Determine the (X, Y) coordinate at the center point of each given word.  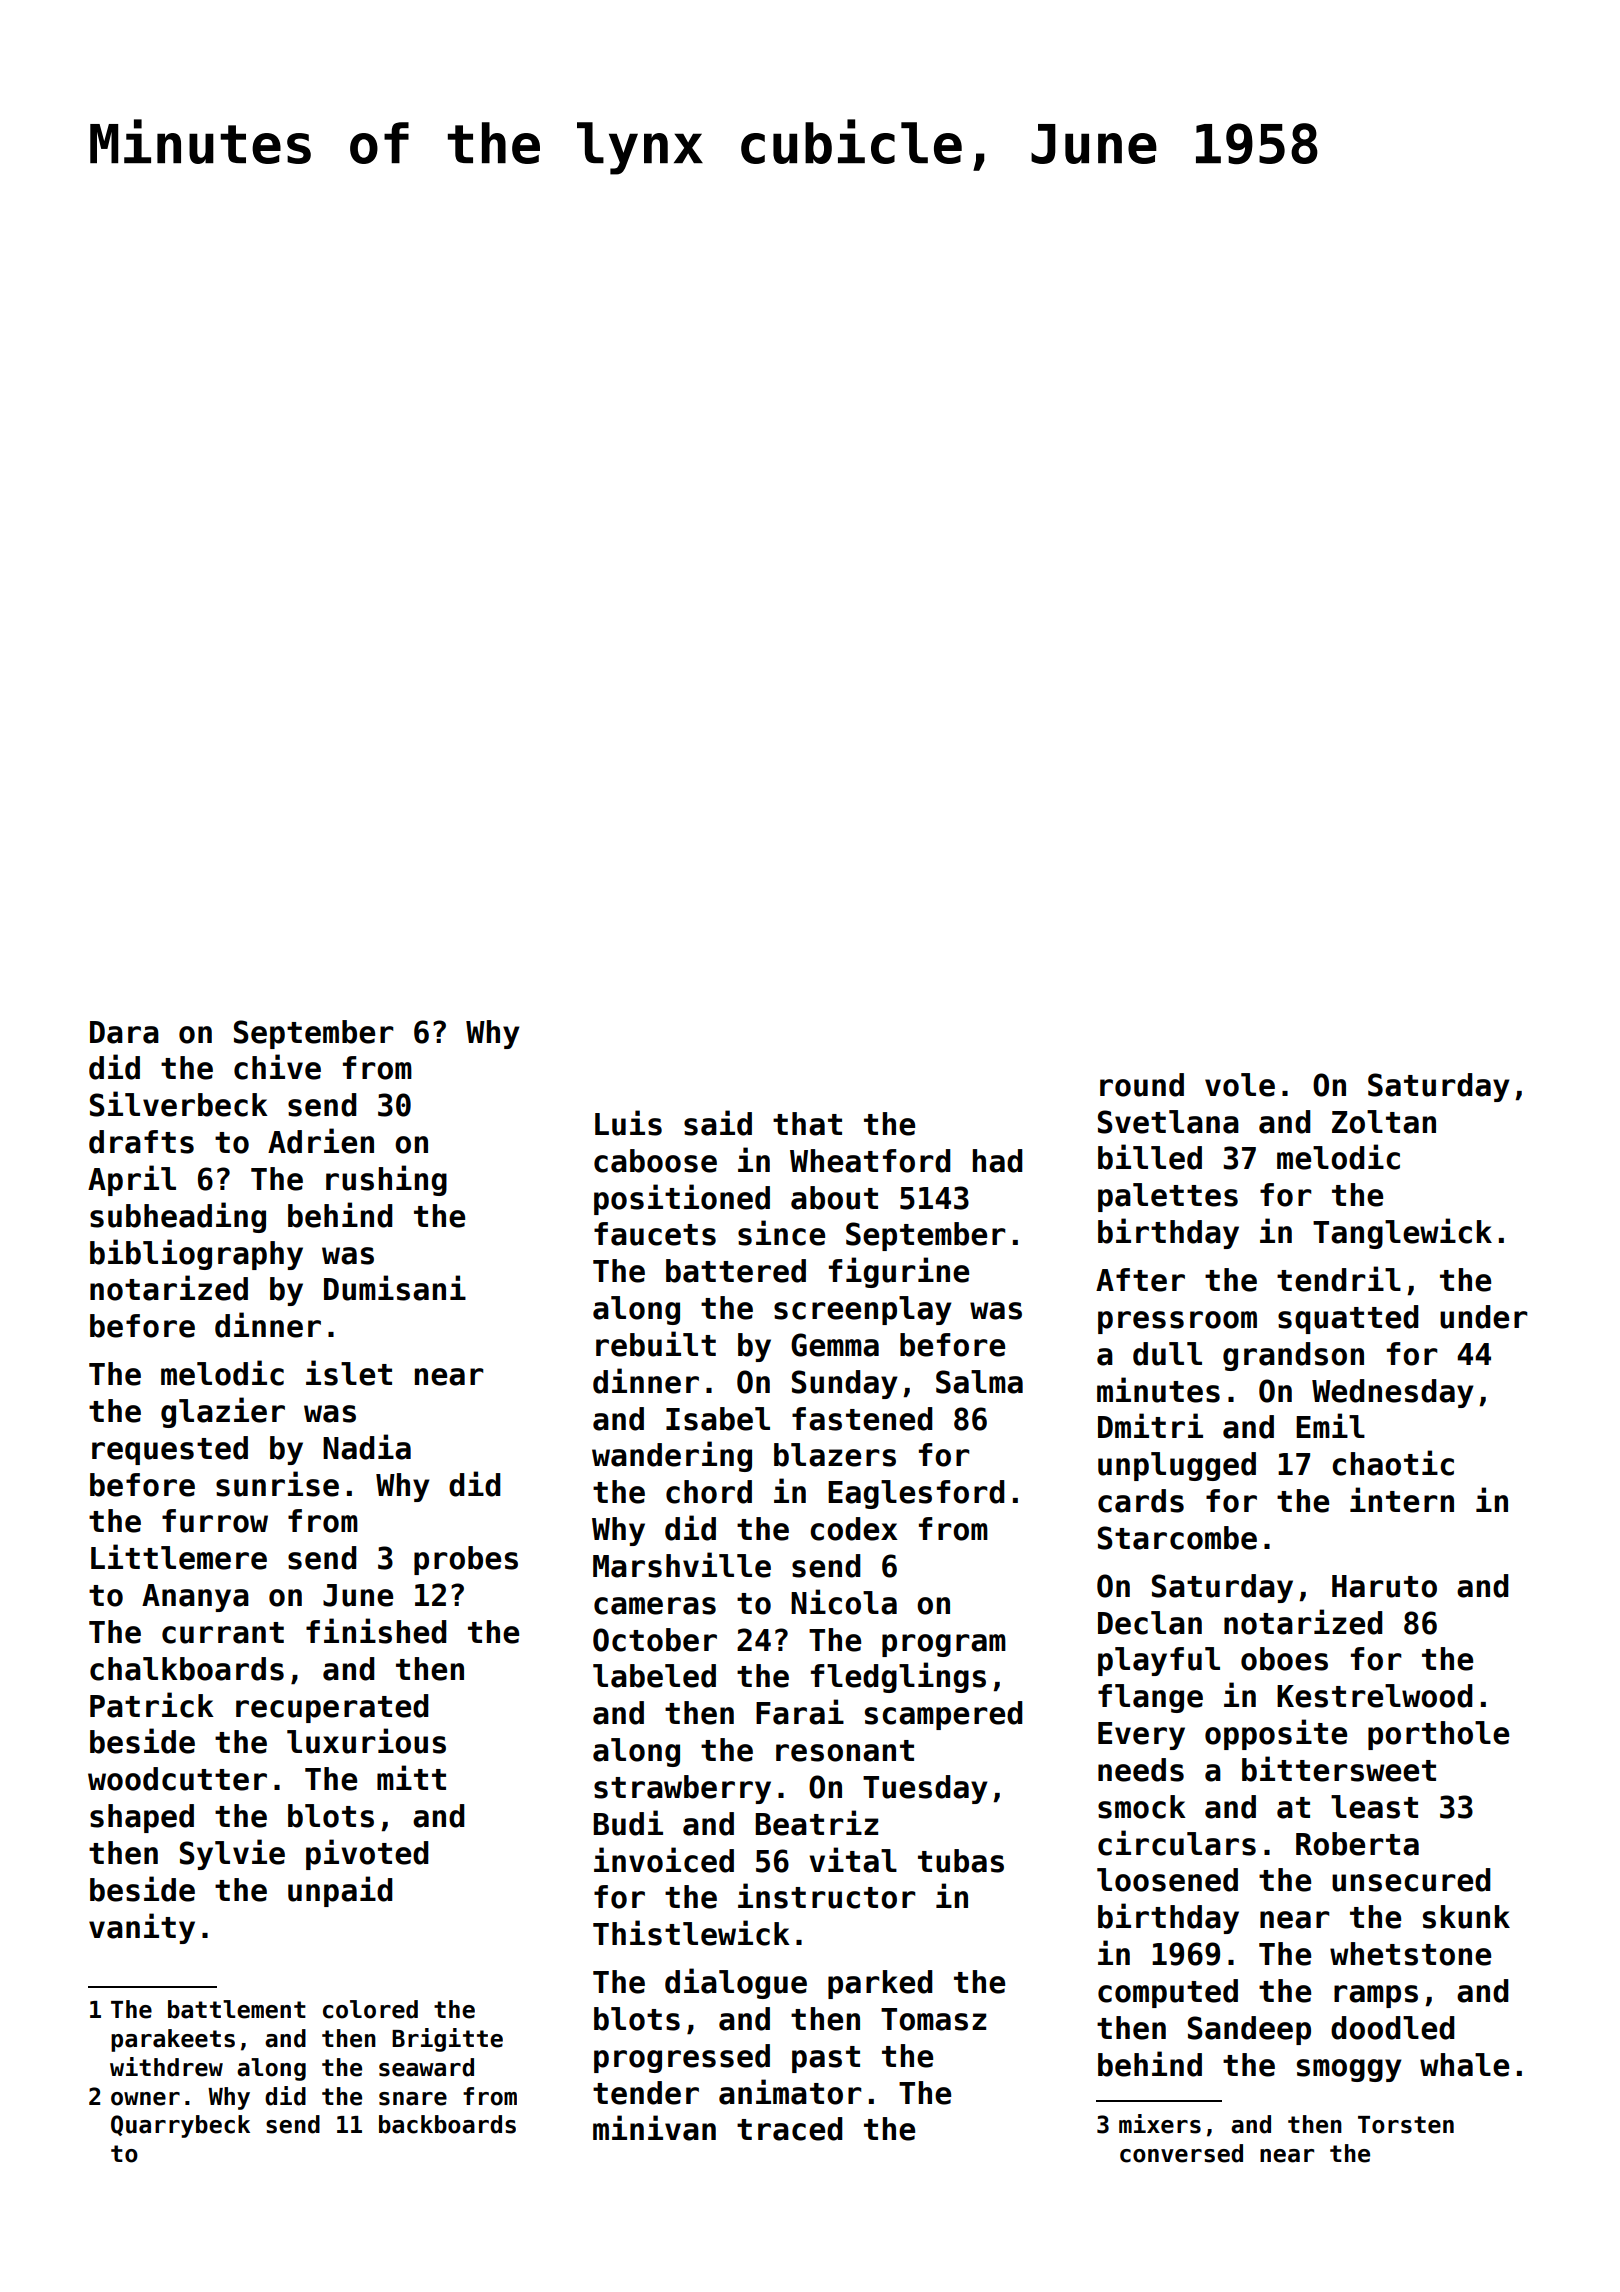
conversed (1181, 2153)
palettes (1168, 1197)
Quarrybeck (180, 2126)
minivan (654, 2128)
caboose (655, 1161)
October (655, 1640)
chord (709, 1492)
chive (277, 1067)
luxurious (366, 1741)
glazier (223, 1412)
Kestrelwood (1375, 1696)
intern (1402, 1500)
